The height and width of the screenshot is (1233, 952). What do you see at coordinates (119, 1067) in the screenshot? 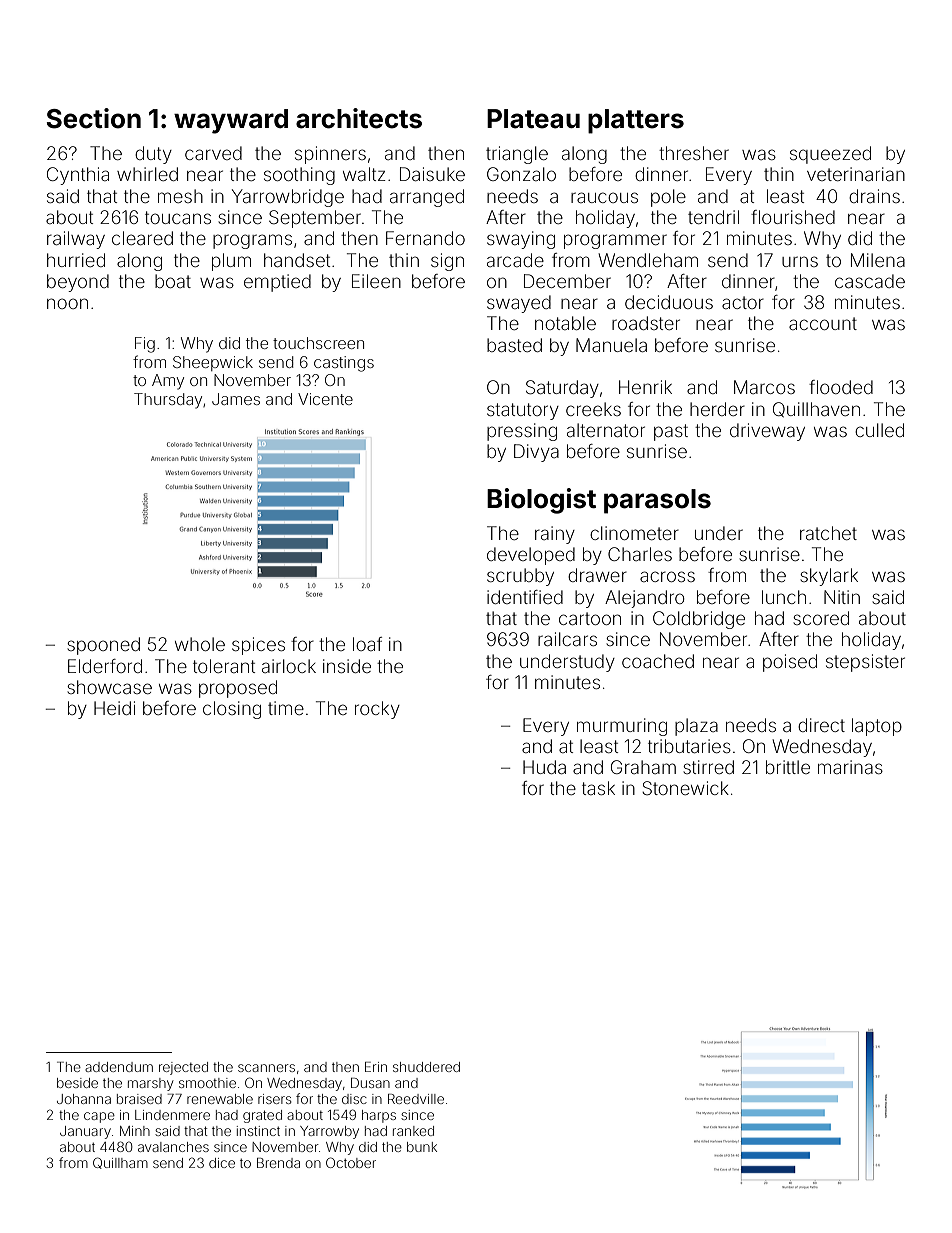
I see `addendum` at bounding box center [119, 1067].
